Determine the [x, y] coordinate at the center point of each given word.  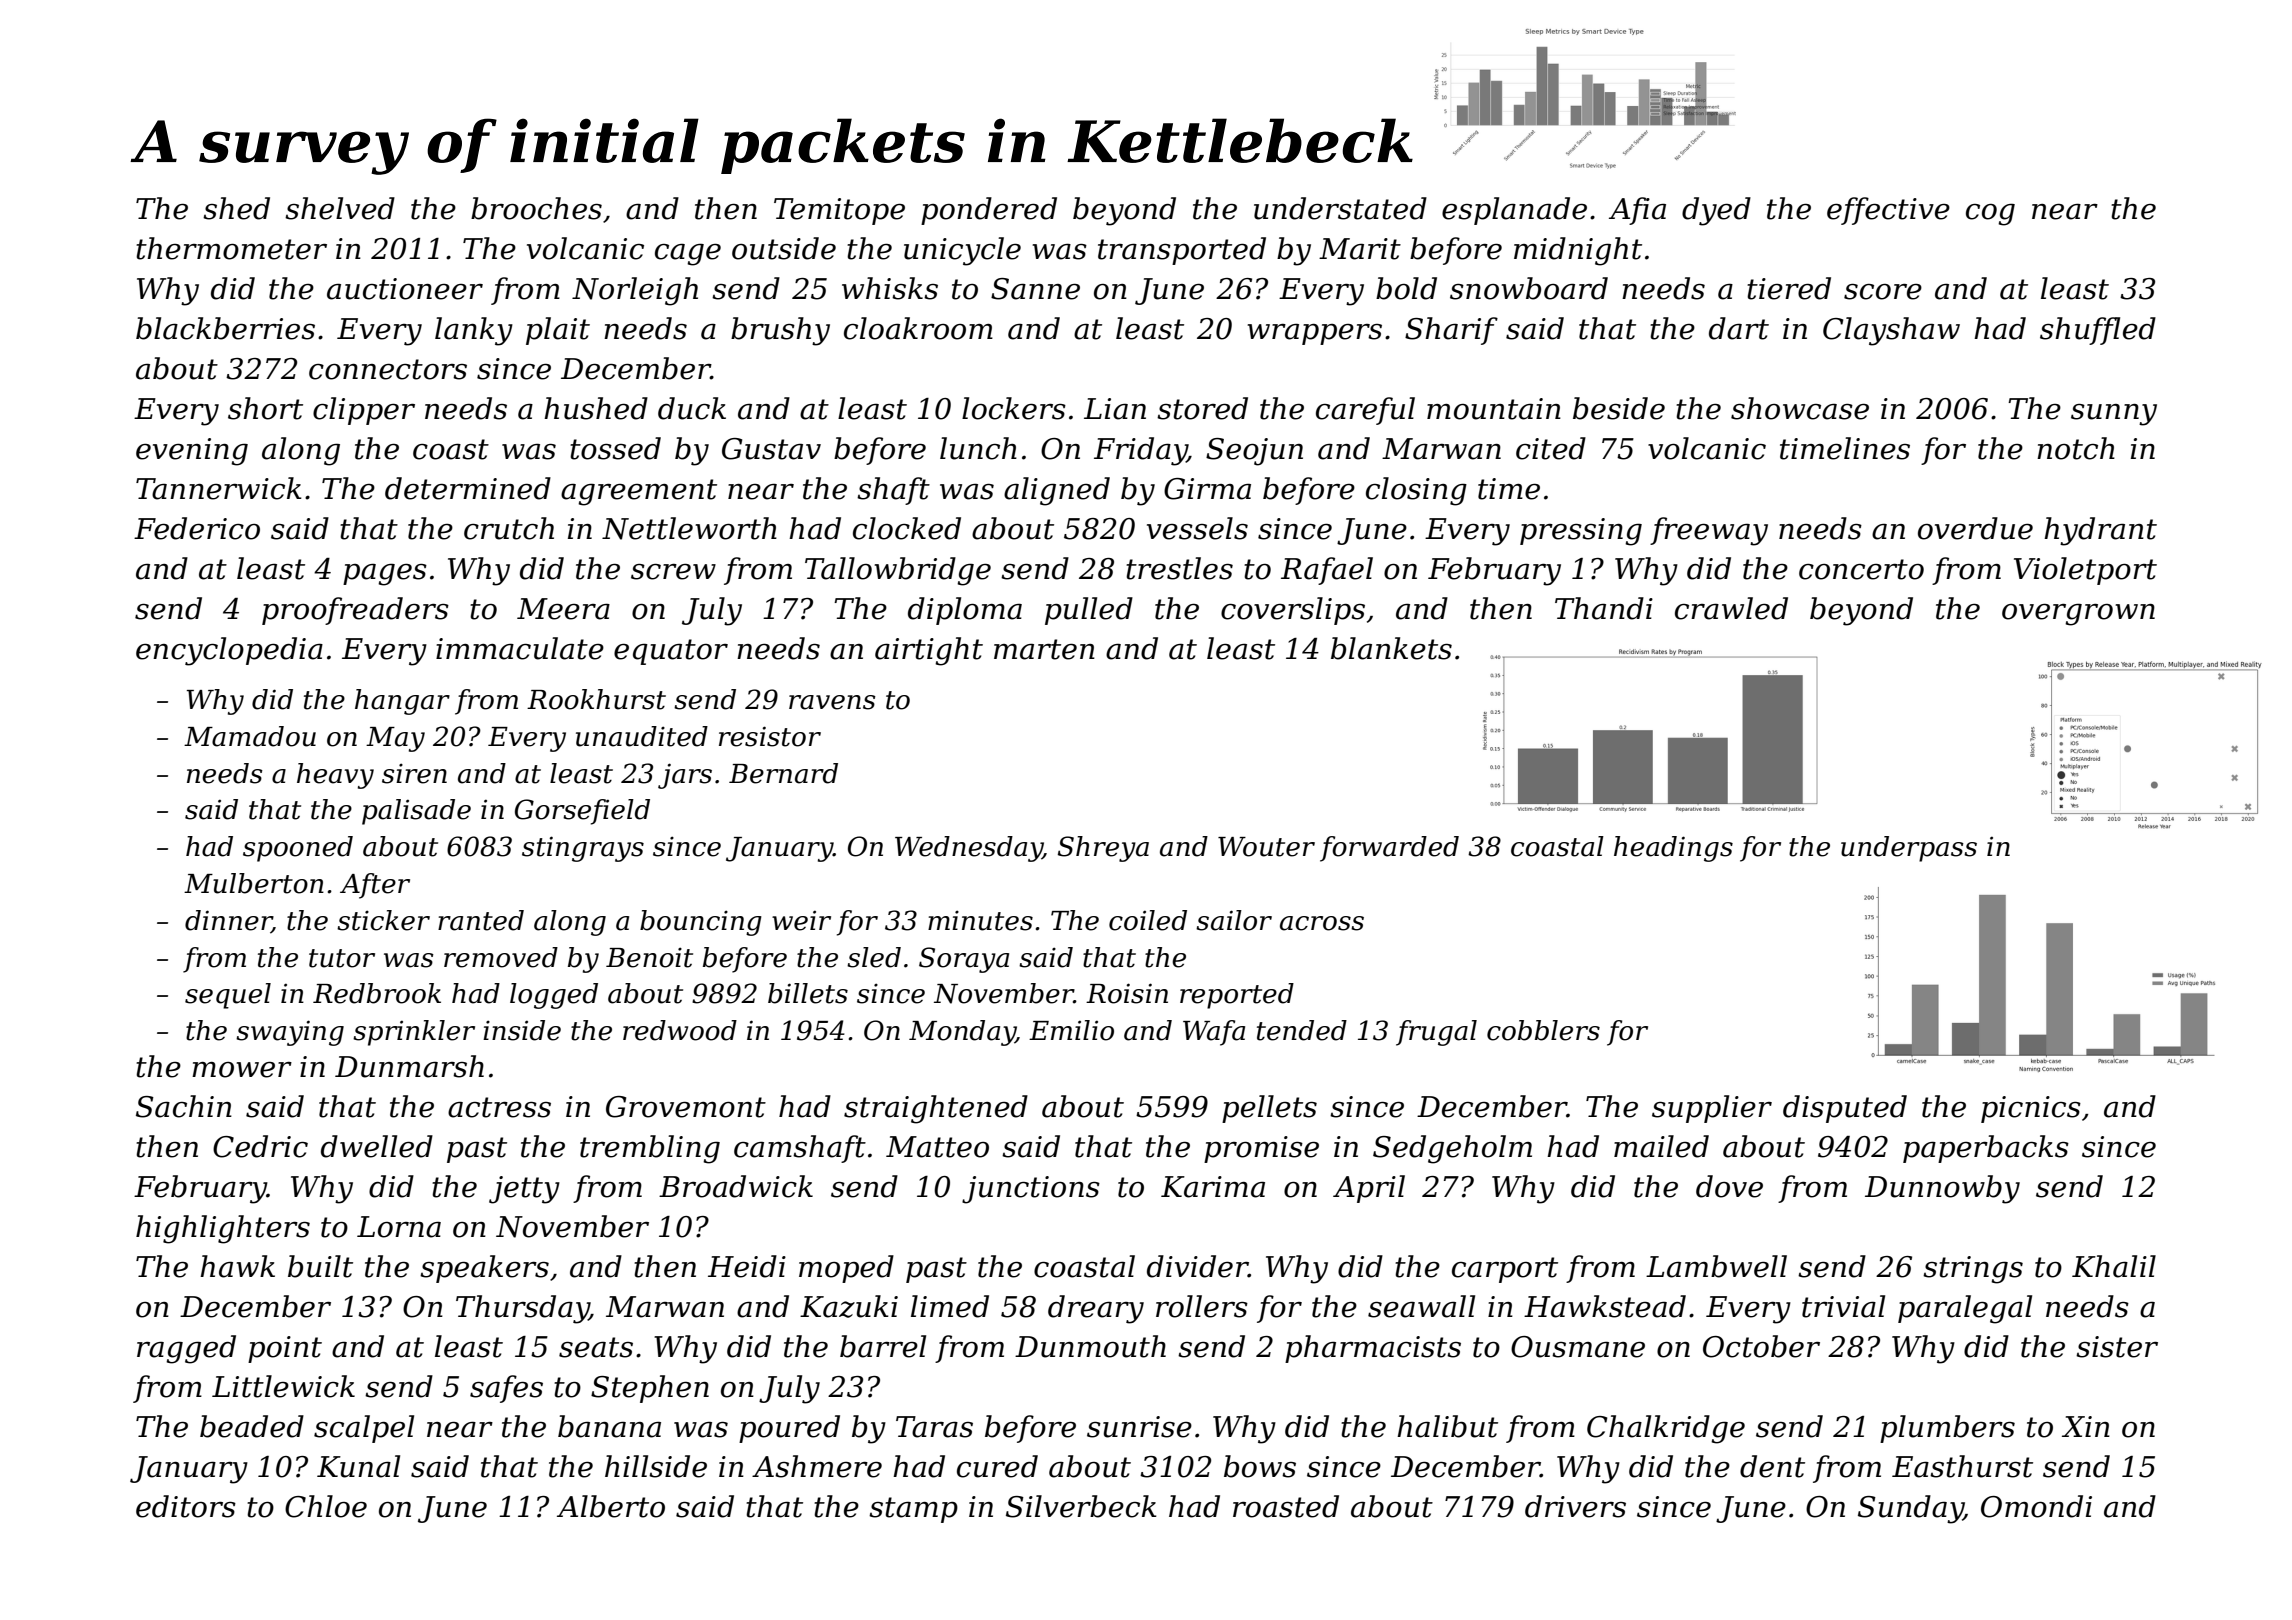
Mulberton [254, 883]
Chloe [326, 1506]
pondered [989, 211]
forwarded [1389, 849]
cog [1990, 214]
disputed [1845, 1109]
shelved [340, 208]
